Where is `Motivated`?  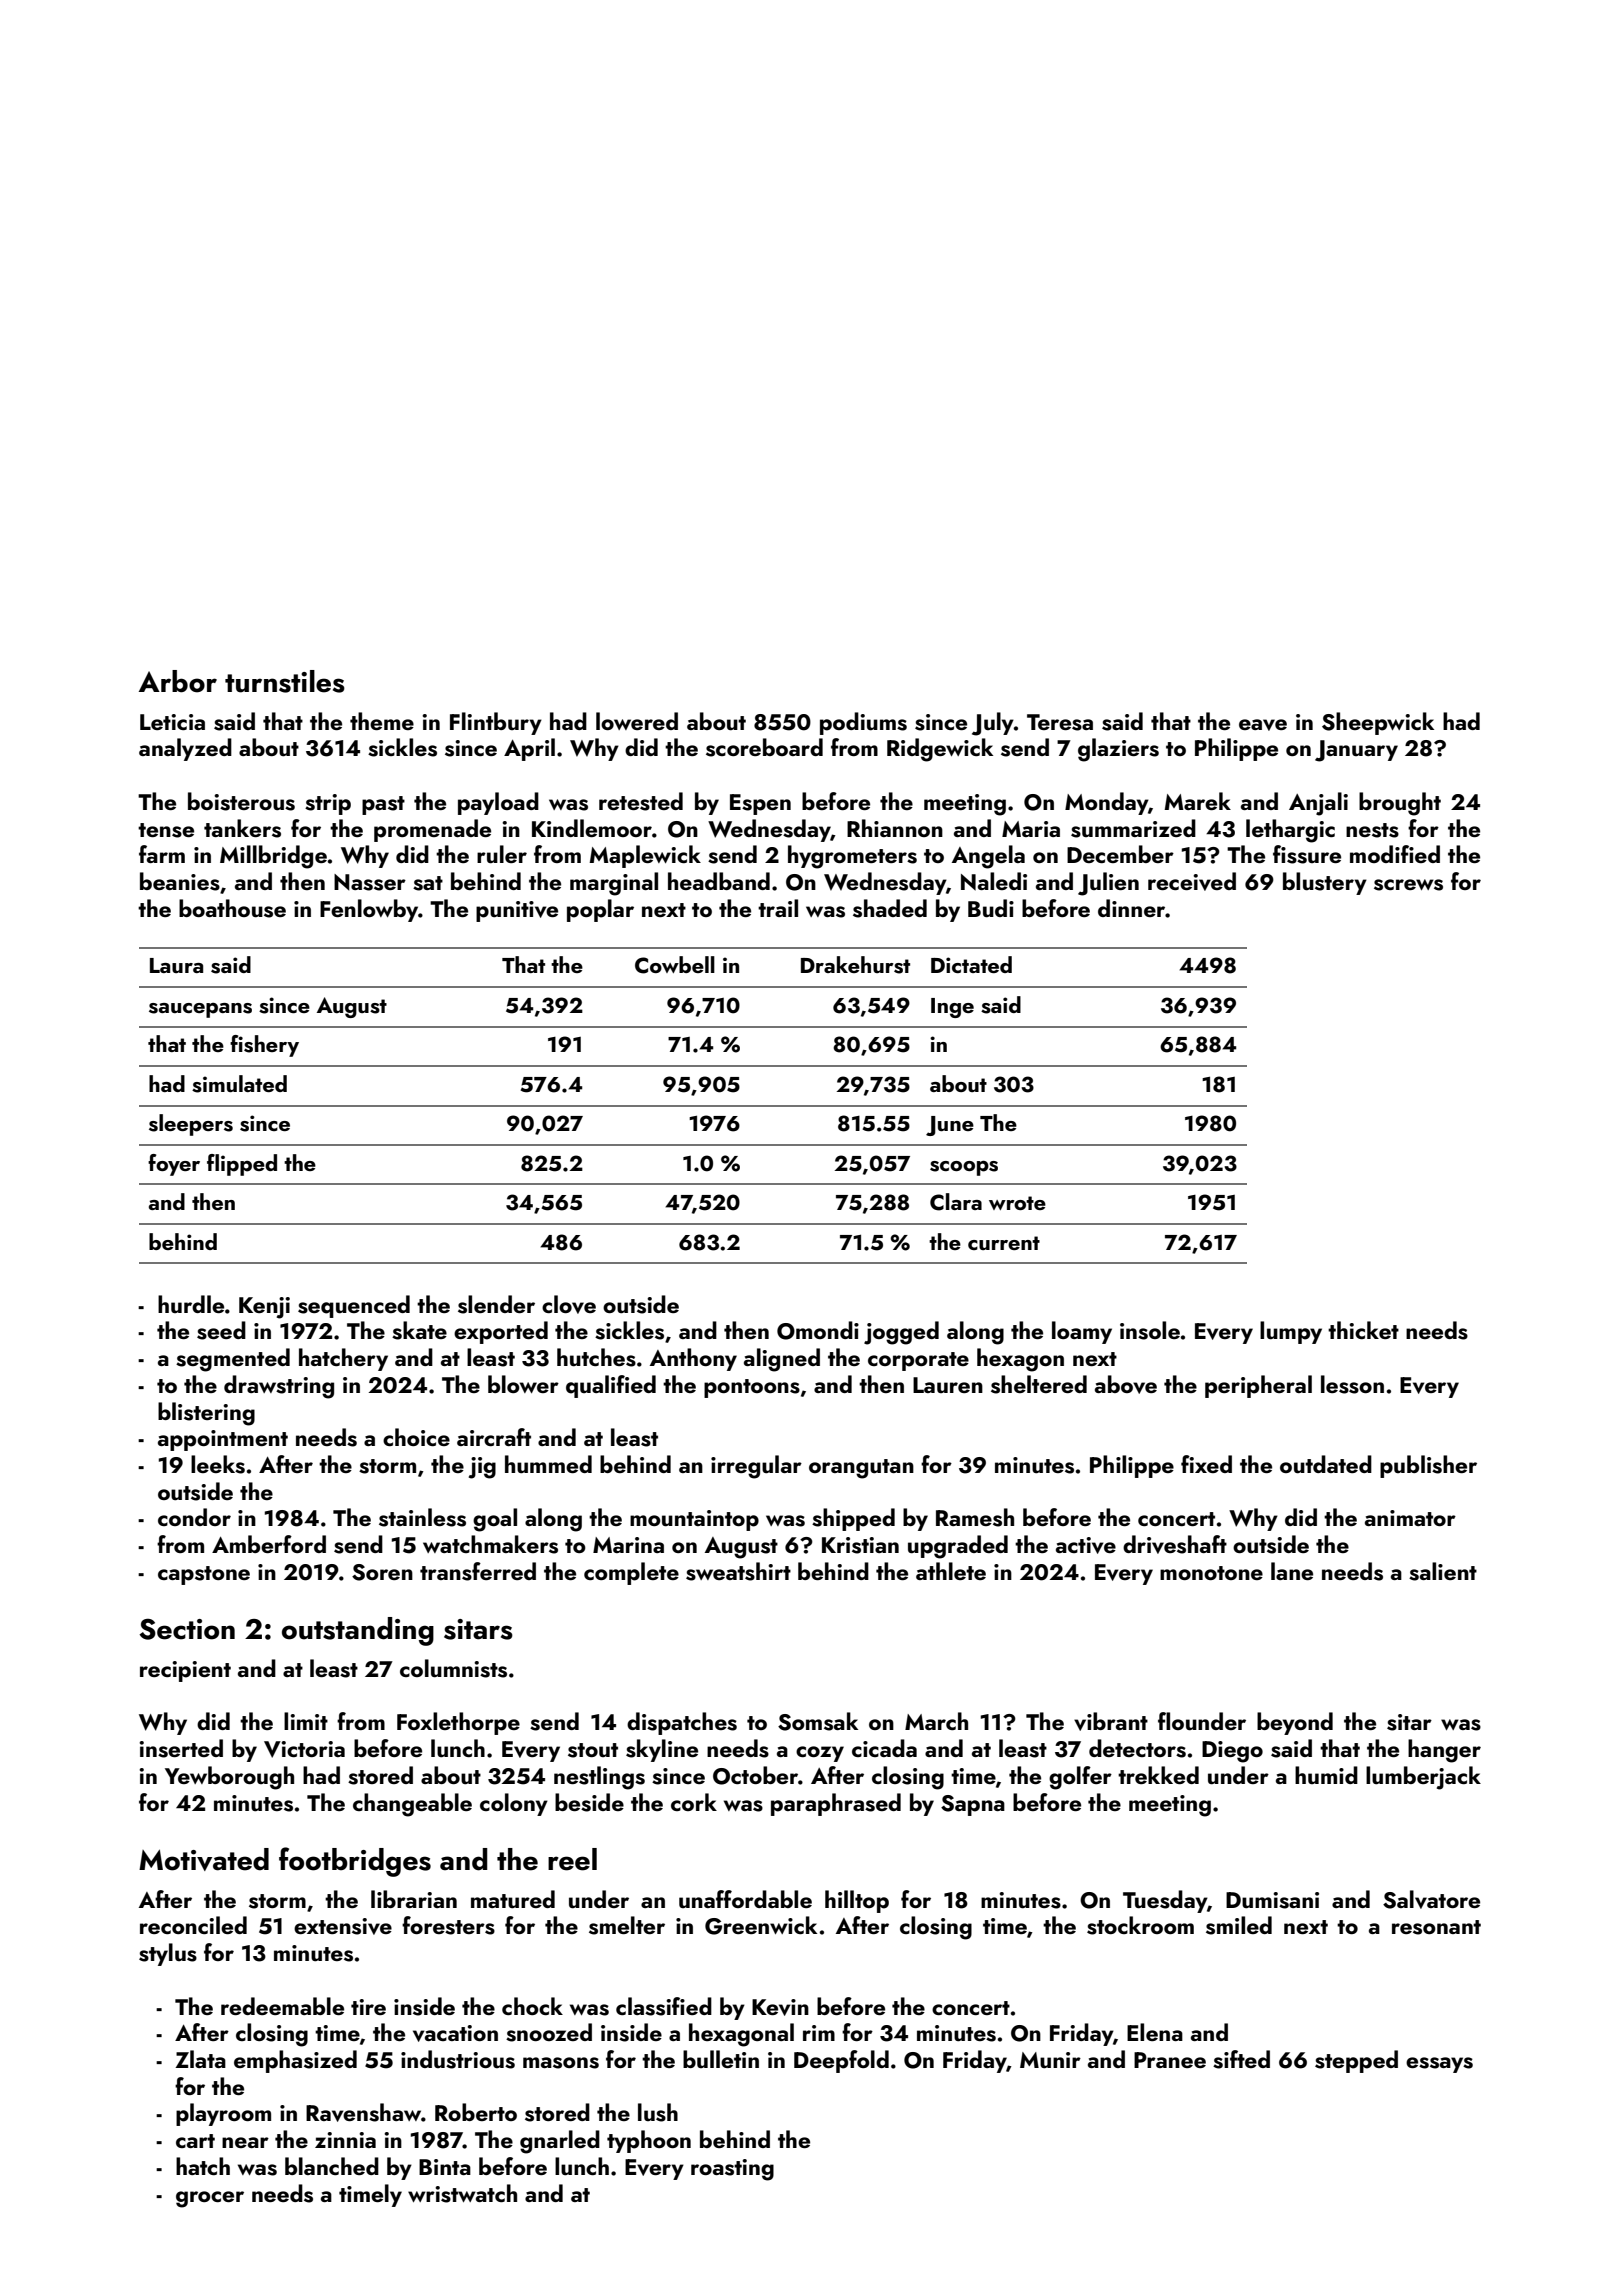
Motivated is located at coordinates (204, 1859).
